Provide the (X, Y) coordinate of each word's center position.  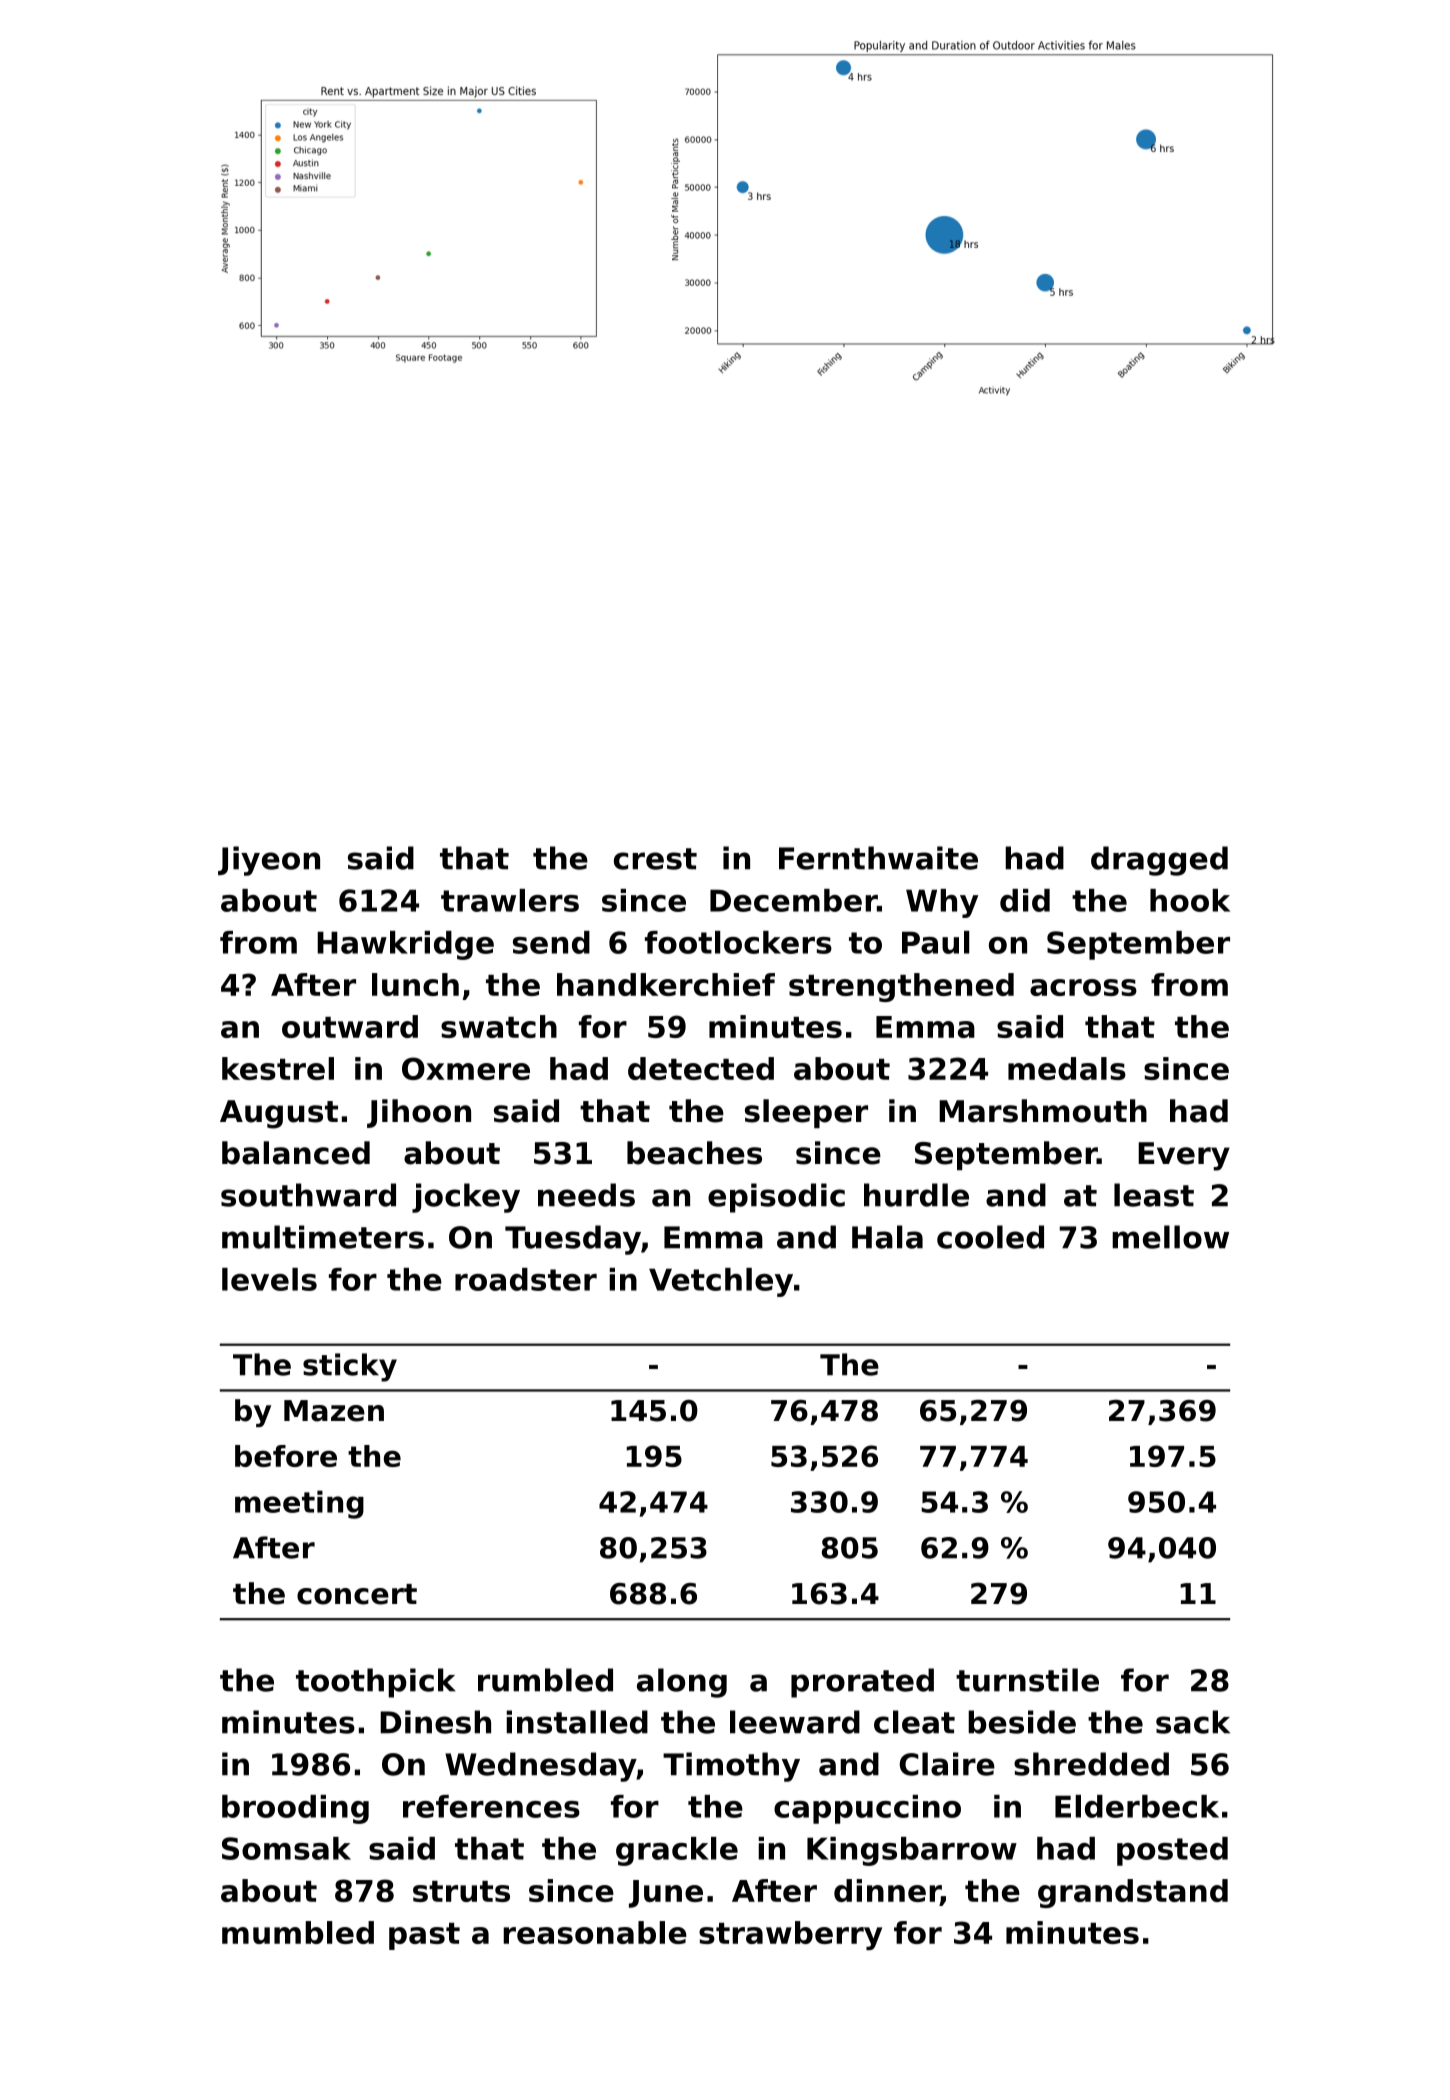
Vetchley (721, 1282)
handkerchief (666, 984)
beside (1022, 1722)
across (1083, 987)
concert (357, 1594)
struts (461, 1891)
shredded (1091, 1764)
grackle (677, 1851)
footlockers (738, 942)
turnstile (1027, 1680)
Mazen (334, 1411)
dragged (1159, 861)
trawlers (510, 900)
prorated (862, 1683)
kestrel (278, 1068)
